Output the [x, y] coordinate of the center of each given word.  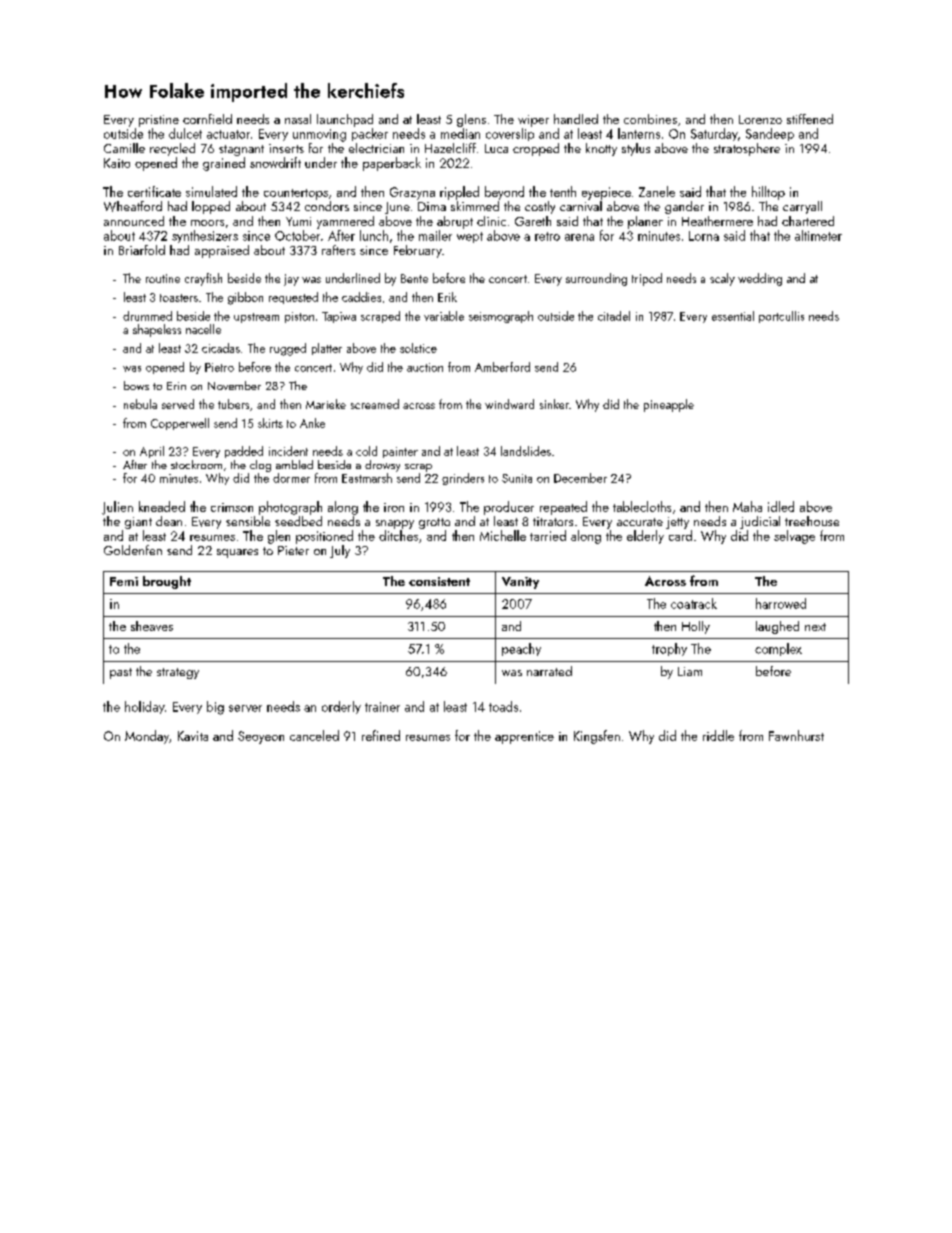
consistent [439, 581]
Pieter [293, 550]
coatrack [694, 603]
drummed [147, 316]
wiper [533, 121]
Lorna [704, 236]
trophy [669, 649]
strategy [178, 673]
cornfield [207, 119]
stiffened [810, 119]
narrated [549, 671]
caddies [361, 297]
